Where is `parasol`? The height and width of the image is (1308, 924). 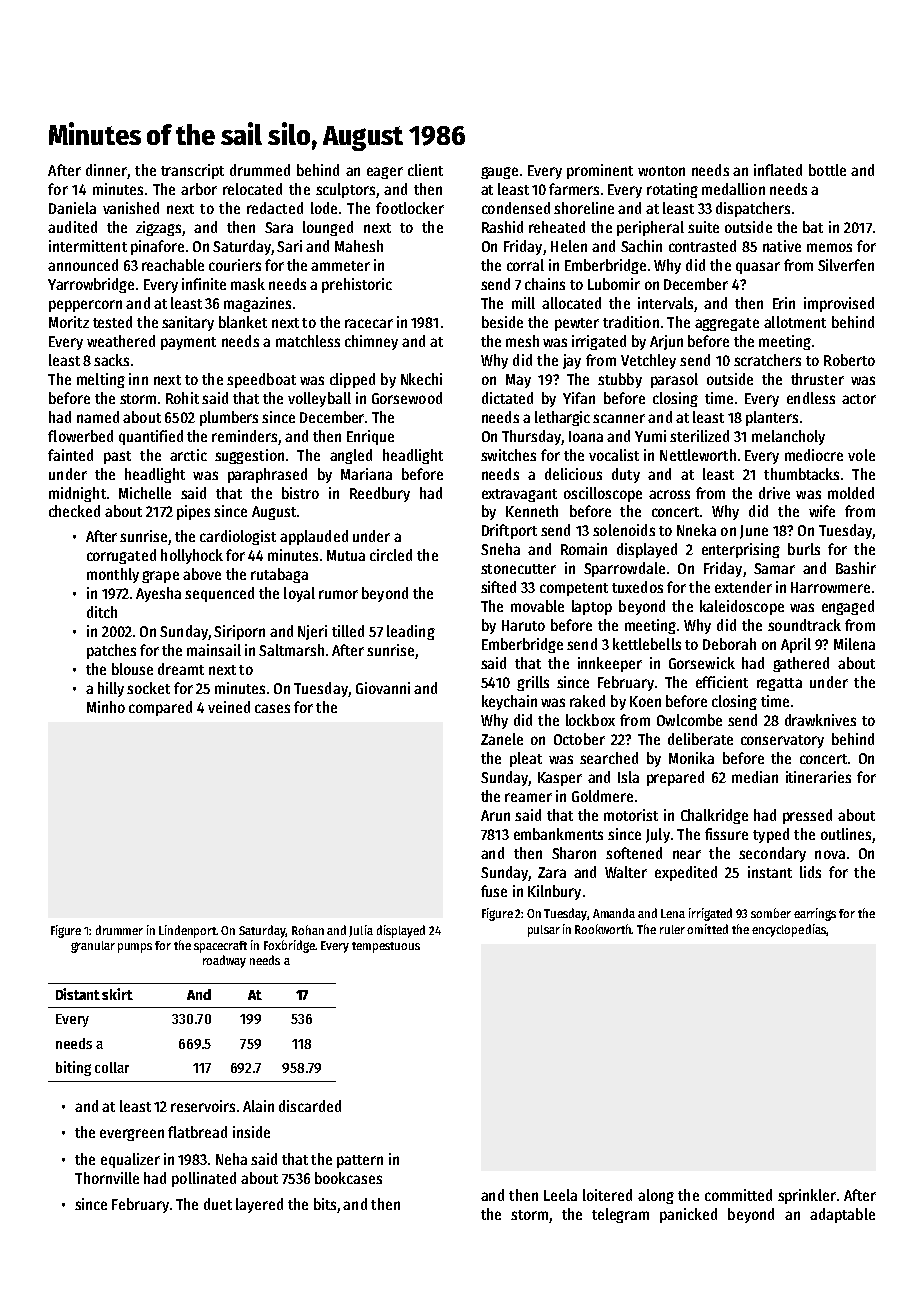 parasol is located at coordinates (674, 380).
